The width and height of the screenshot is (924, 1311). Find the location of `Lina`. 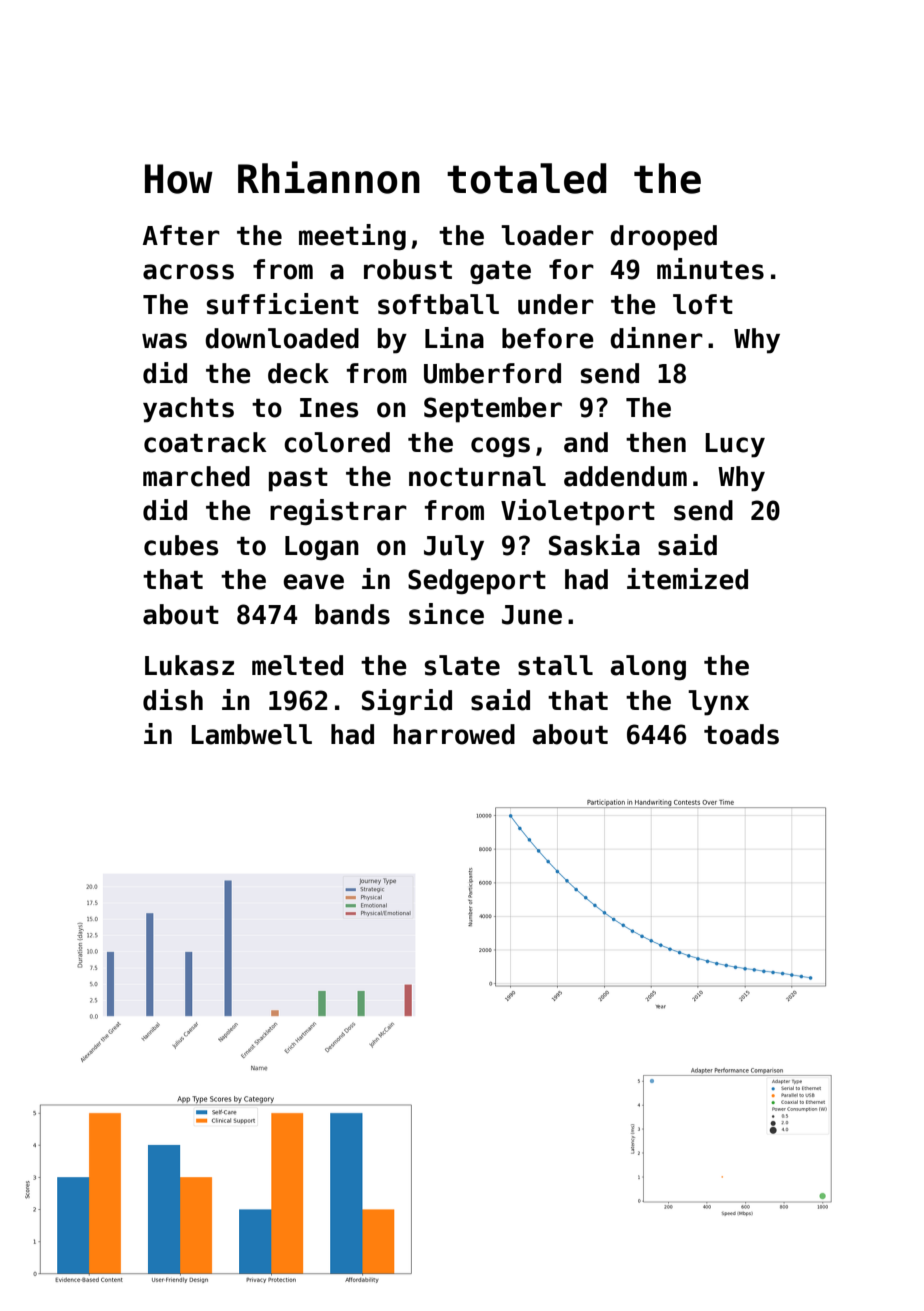

Lina is located at coordinates (454, 338).
